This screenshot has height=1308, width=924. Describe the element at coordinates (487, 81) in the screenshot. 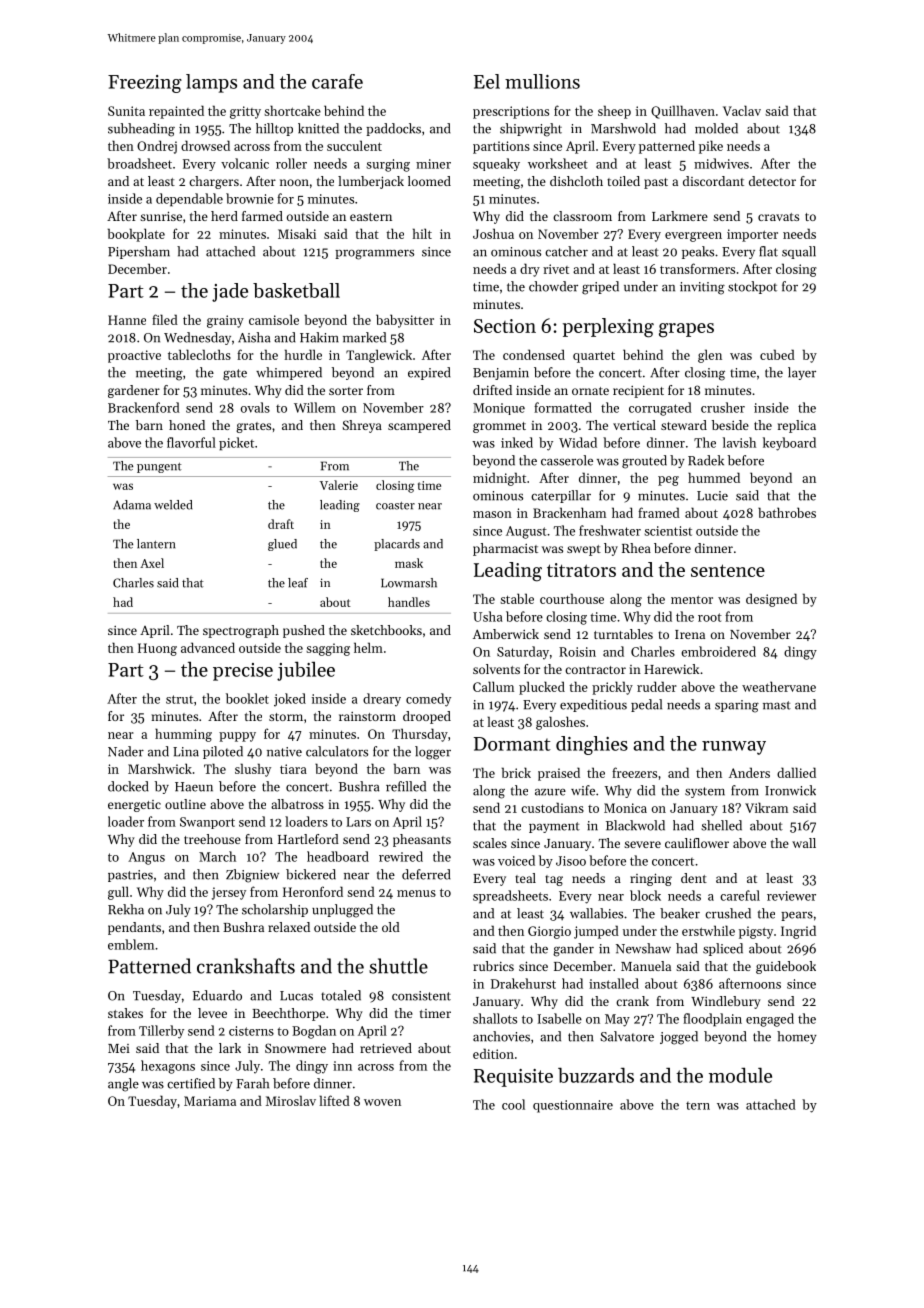

I see `Eel` at that location.
